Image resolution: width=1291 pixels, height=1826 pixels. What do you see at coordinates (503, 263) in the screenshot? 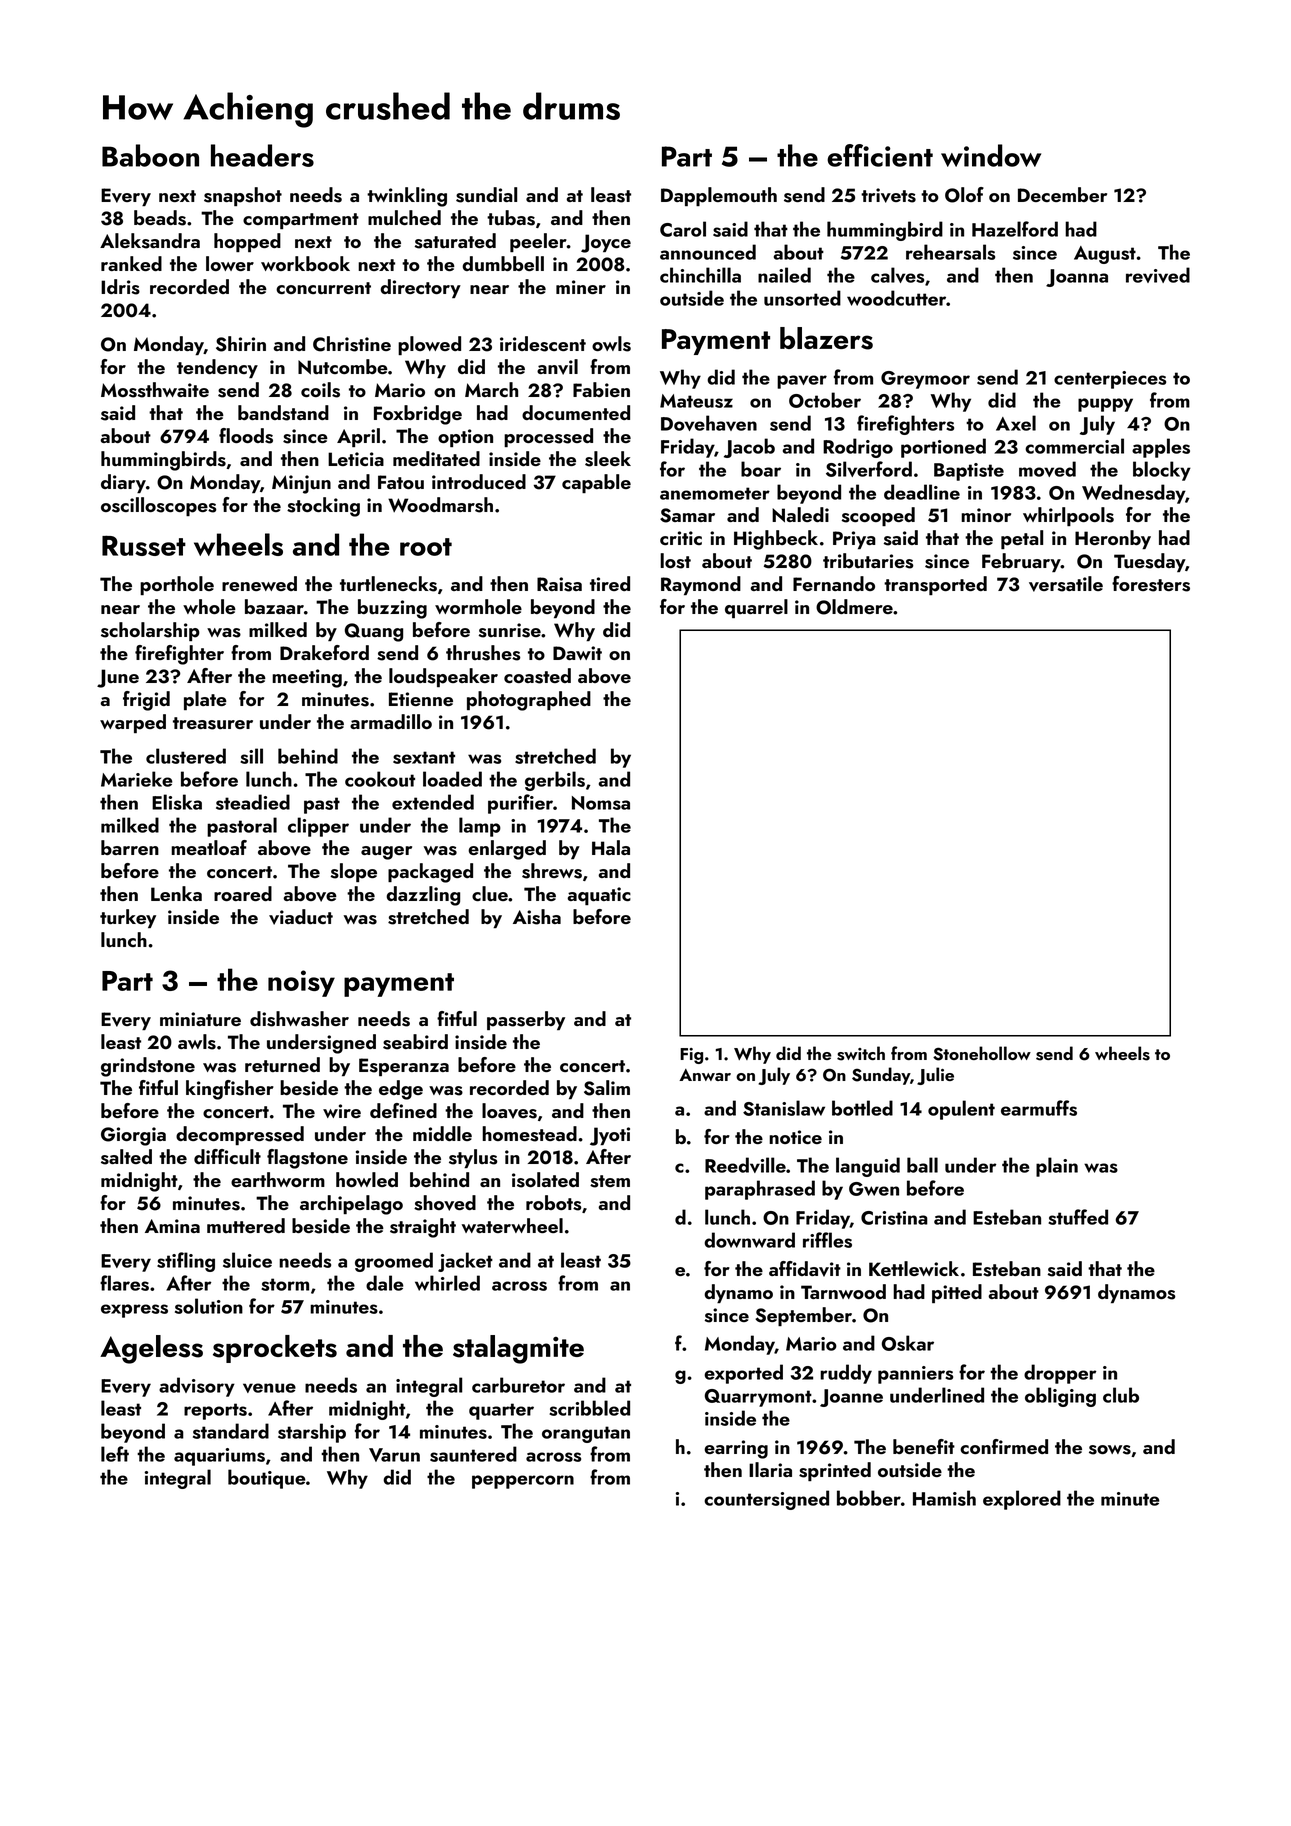
I see `dumbbell` at bounding box center [503, 263].
